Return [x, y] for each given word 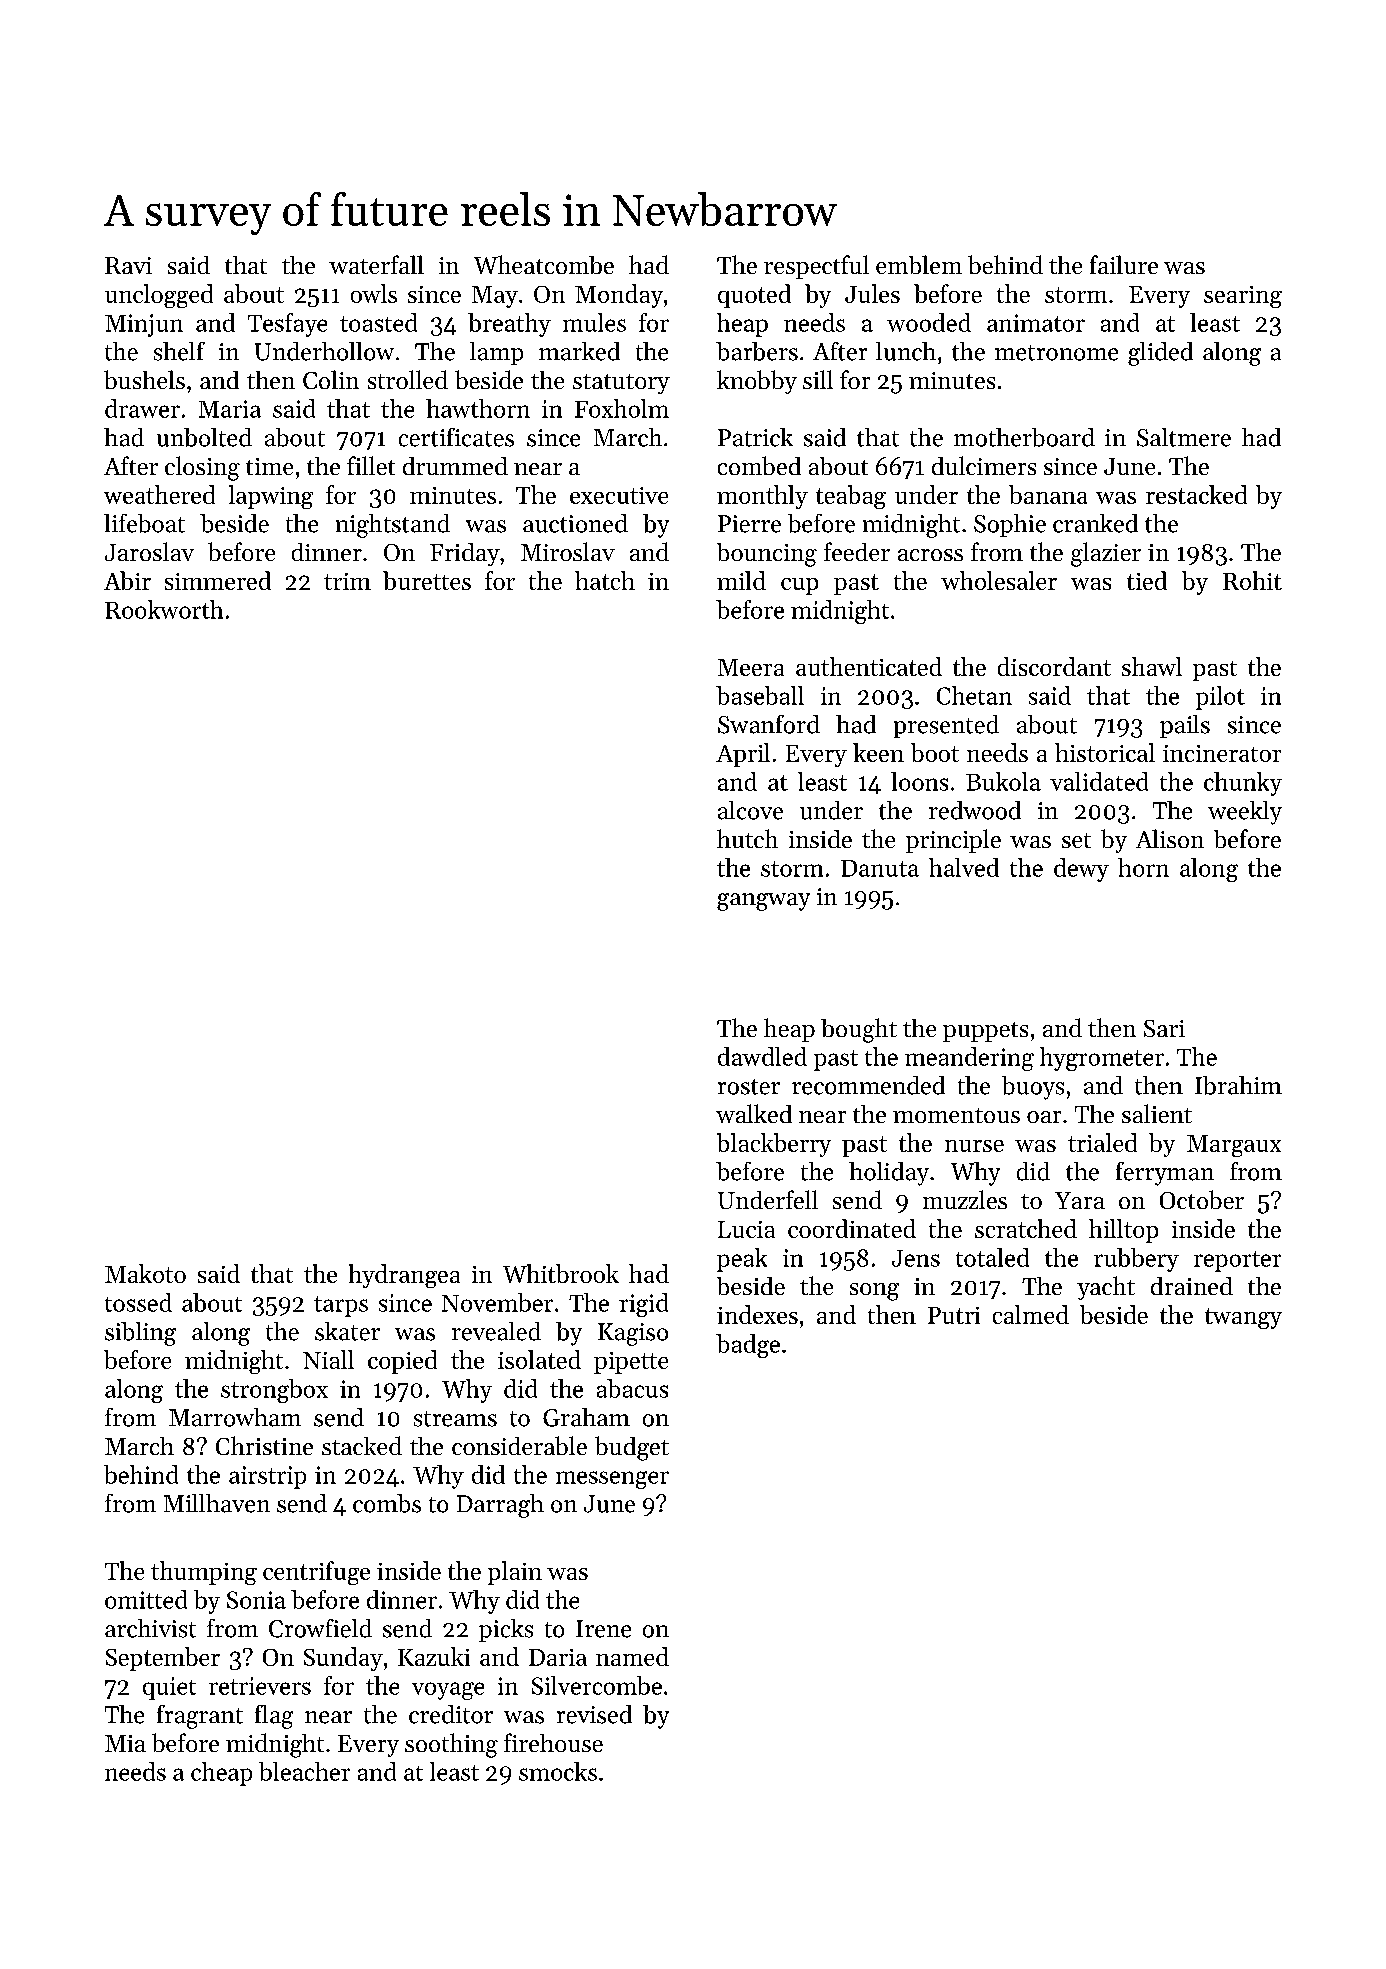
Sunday [343, 1659]
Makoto [145, 1273]
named [632, 1656]
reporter [1237, 1261]
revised [594, 1714]
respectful [816, 267]
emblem [919, 264]
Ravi [128, 265]
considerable [519, 1445]
